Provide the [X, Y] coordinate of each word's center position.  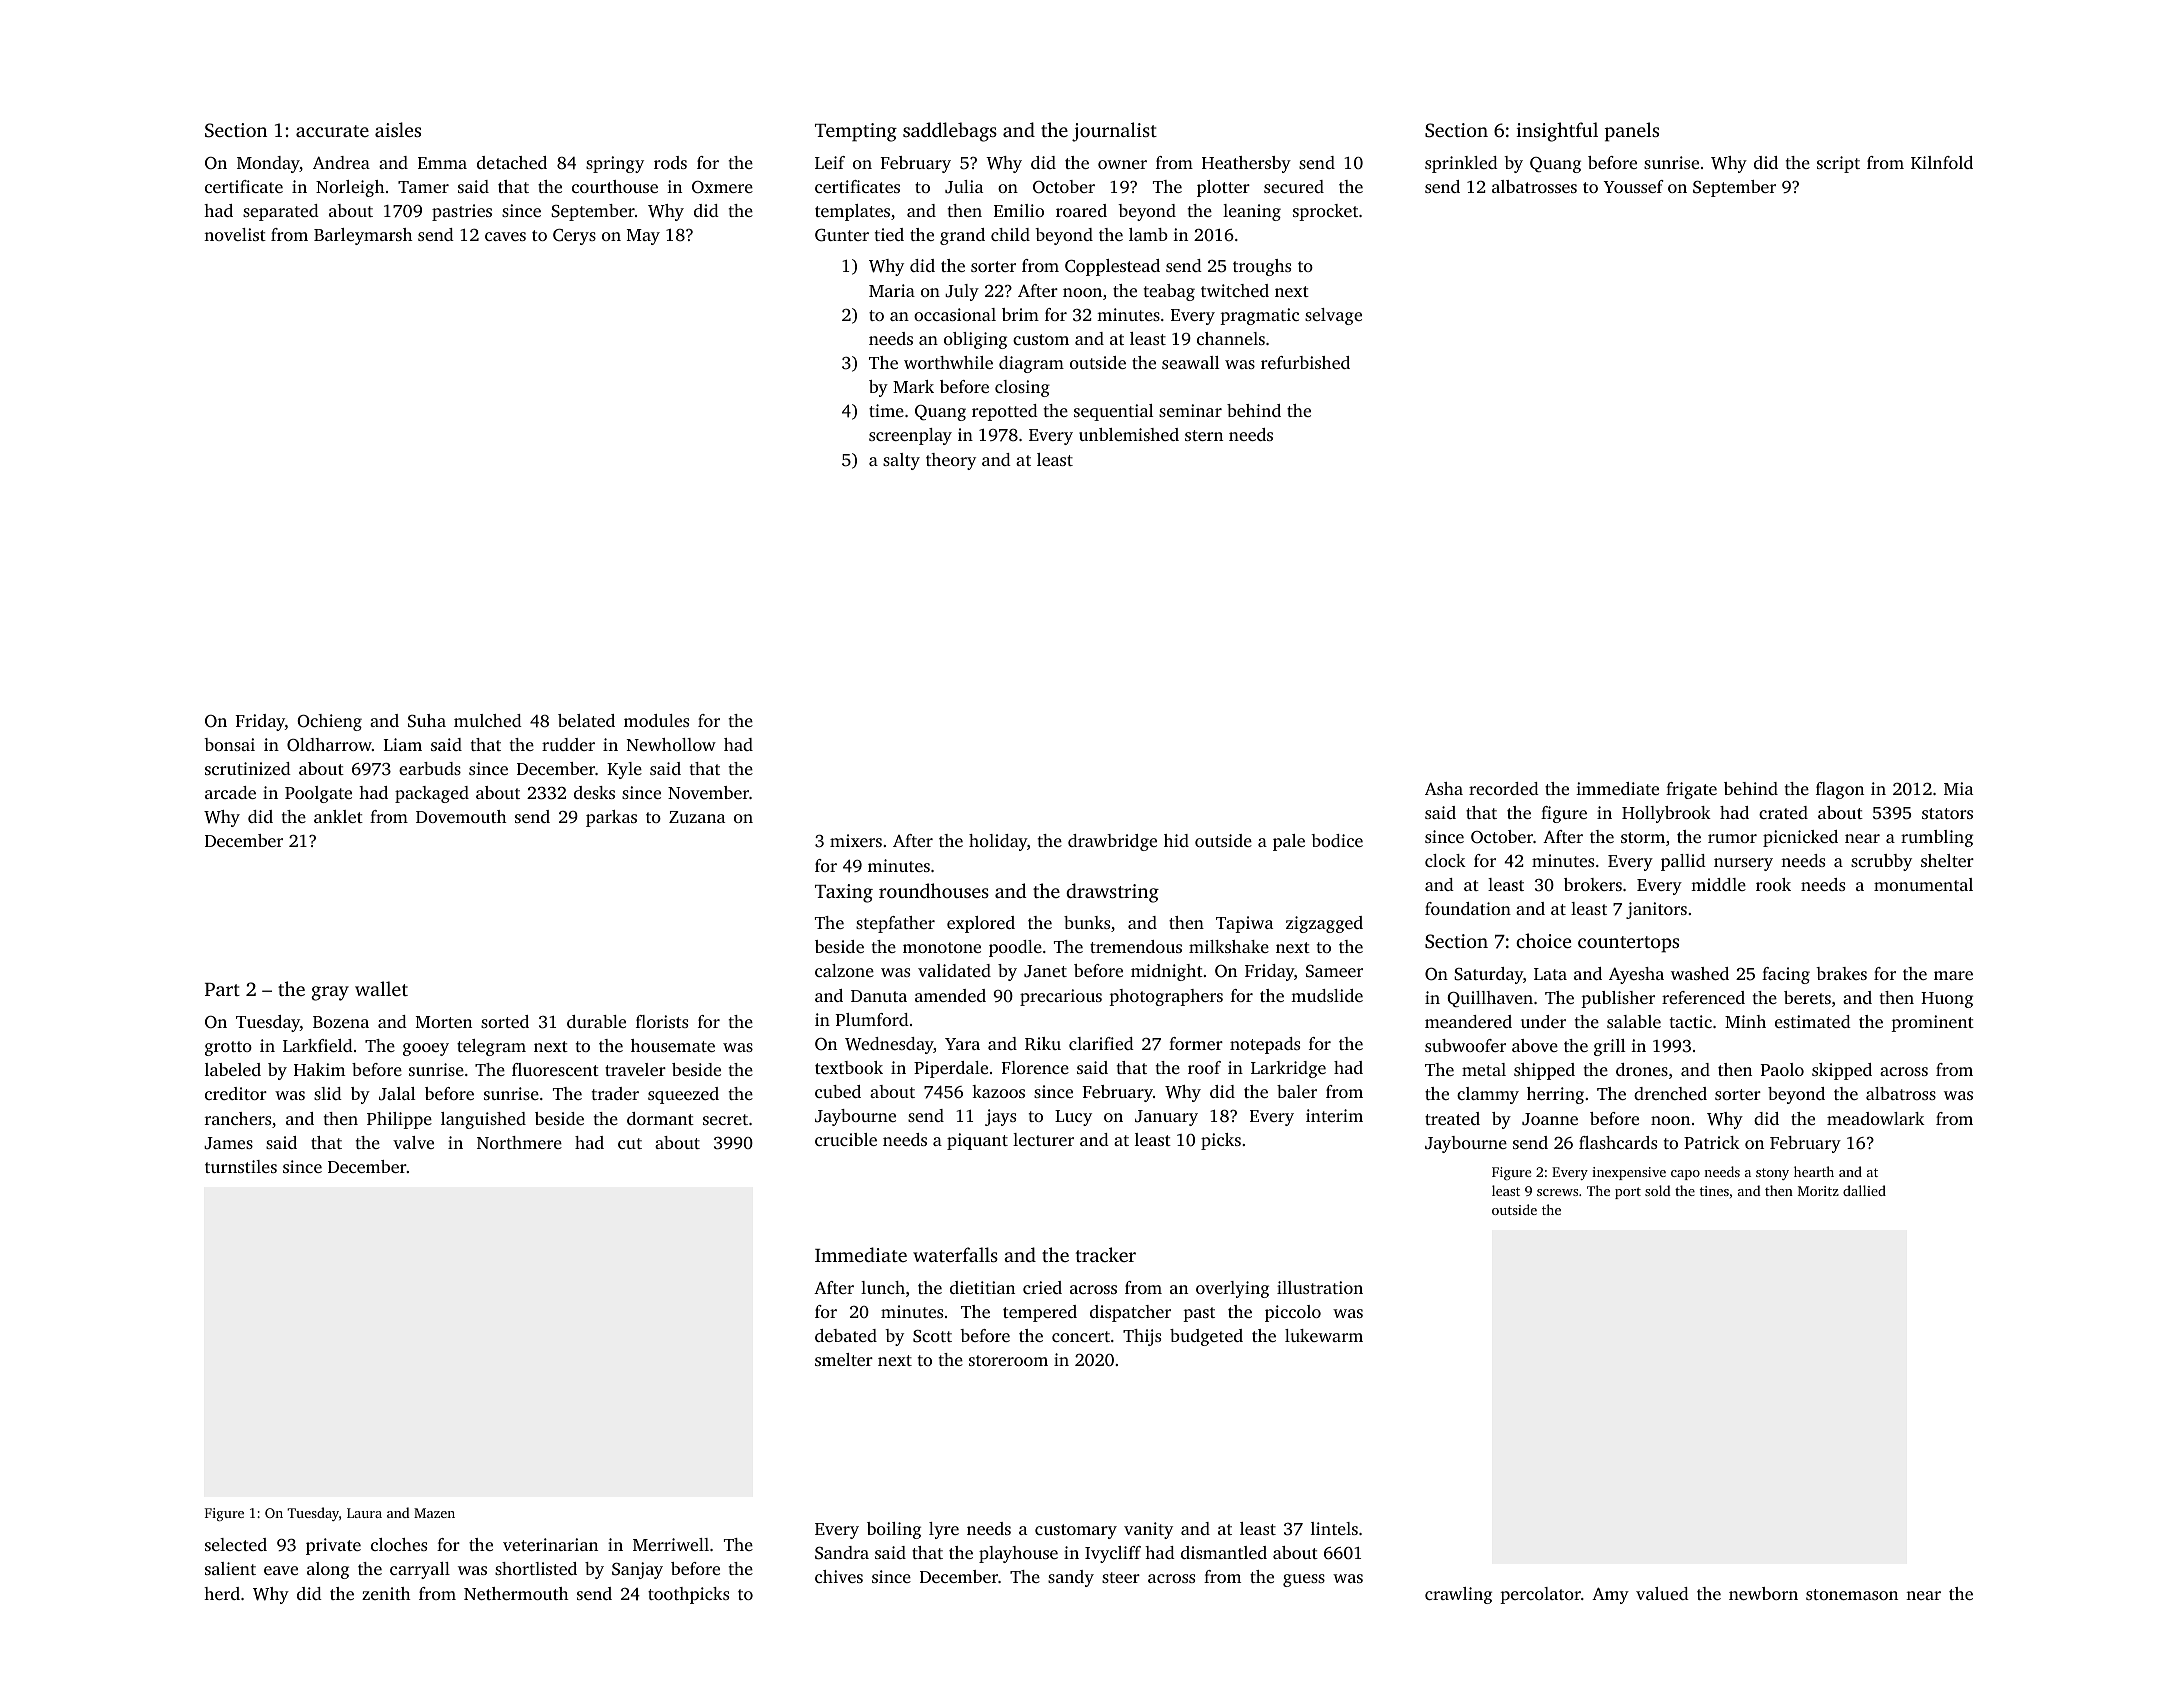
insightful [1557, 132]
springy [615, 164]
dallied [1864, 1190]
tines [1714, 1191]
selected [236, 1544]
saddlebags [950, 132]
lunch [883, 1287]
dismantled [1224, 1552]
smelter [844, 1359]
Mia [1958, 788]
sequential [1113, 412]
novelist [235, 234]
